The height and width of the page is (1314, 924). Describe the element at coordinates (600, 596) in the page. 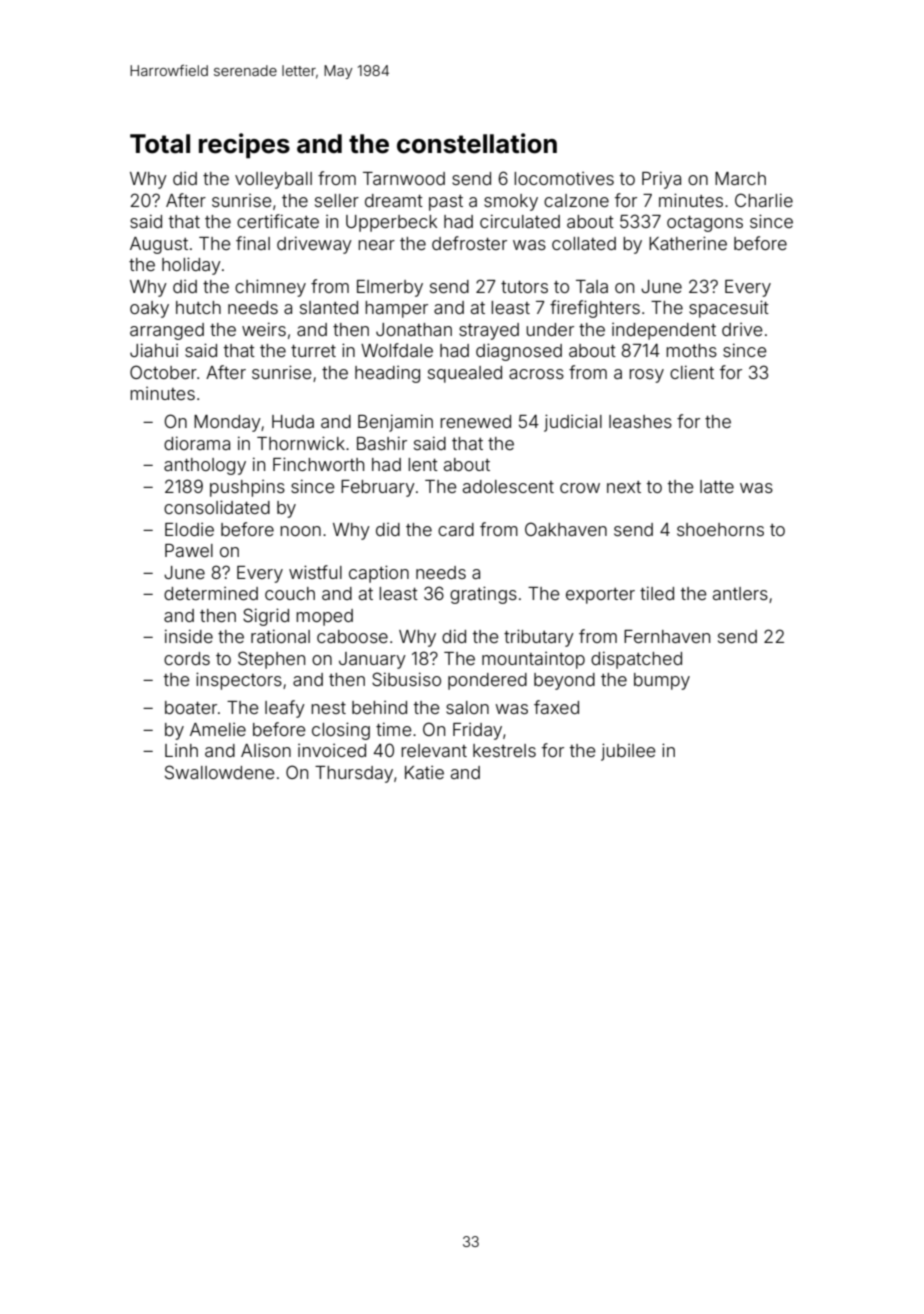

I see `exporter` at that location.
